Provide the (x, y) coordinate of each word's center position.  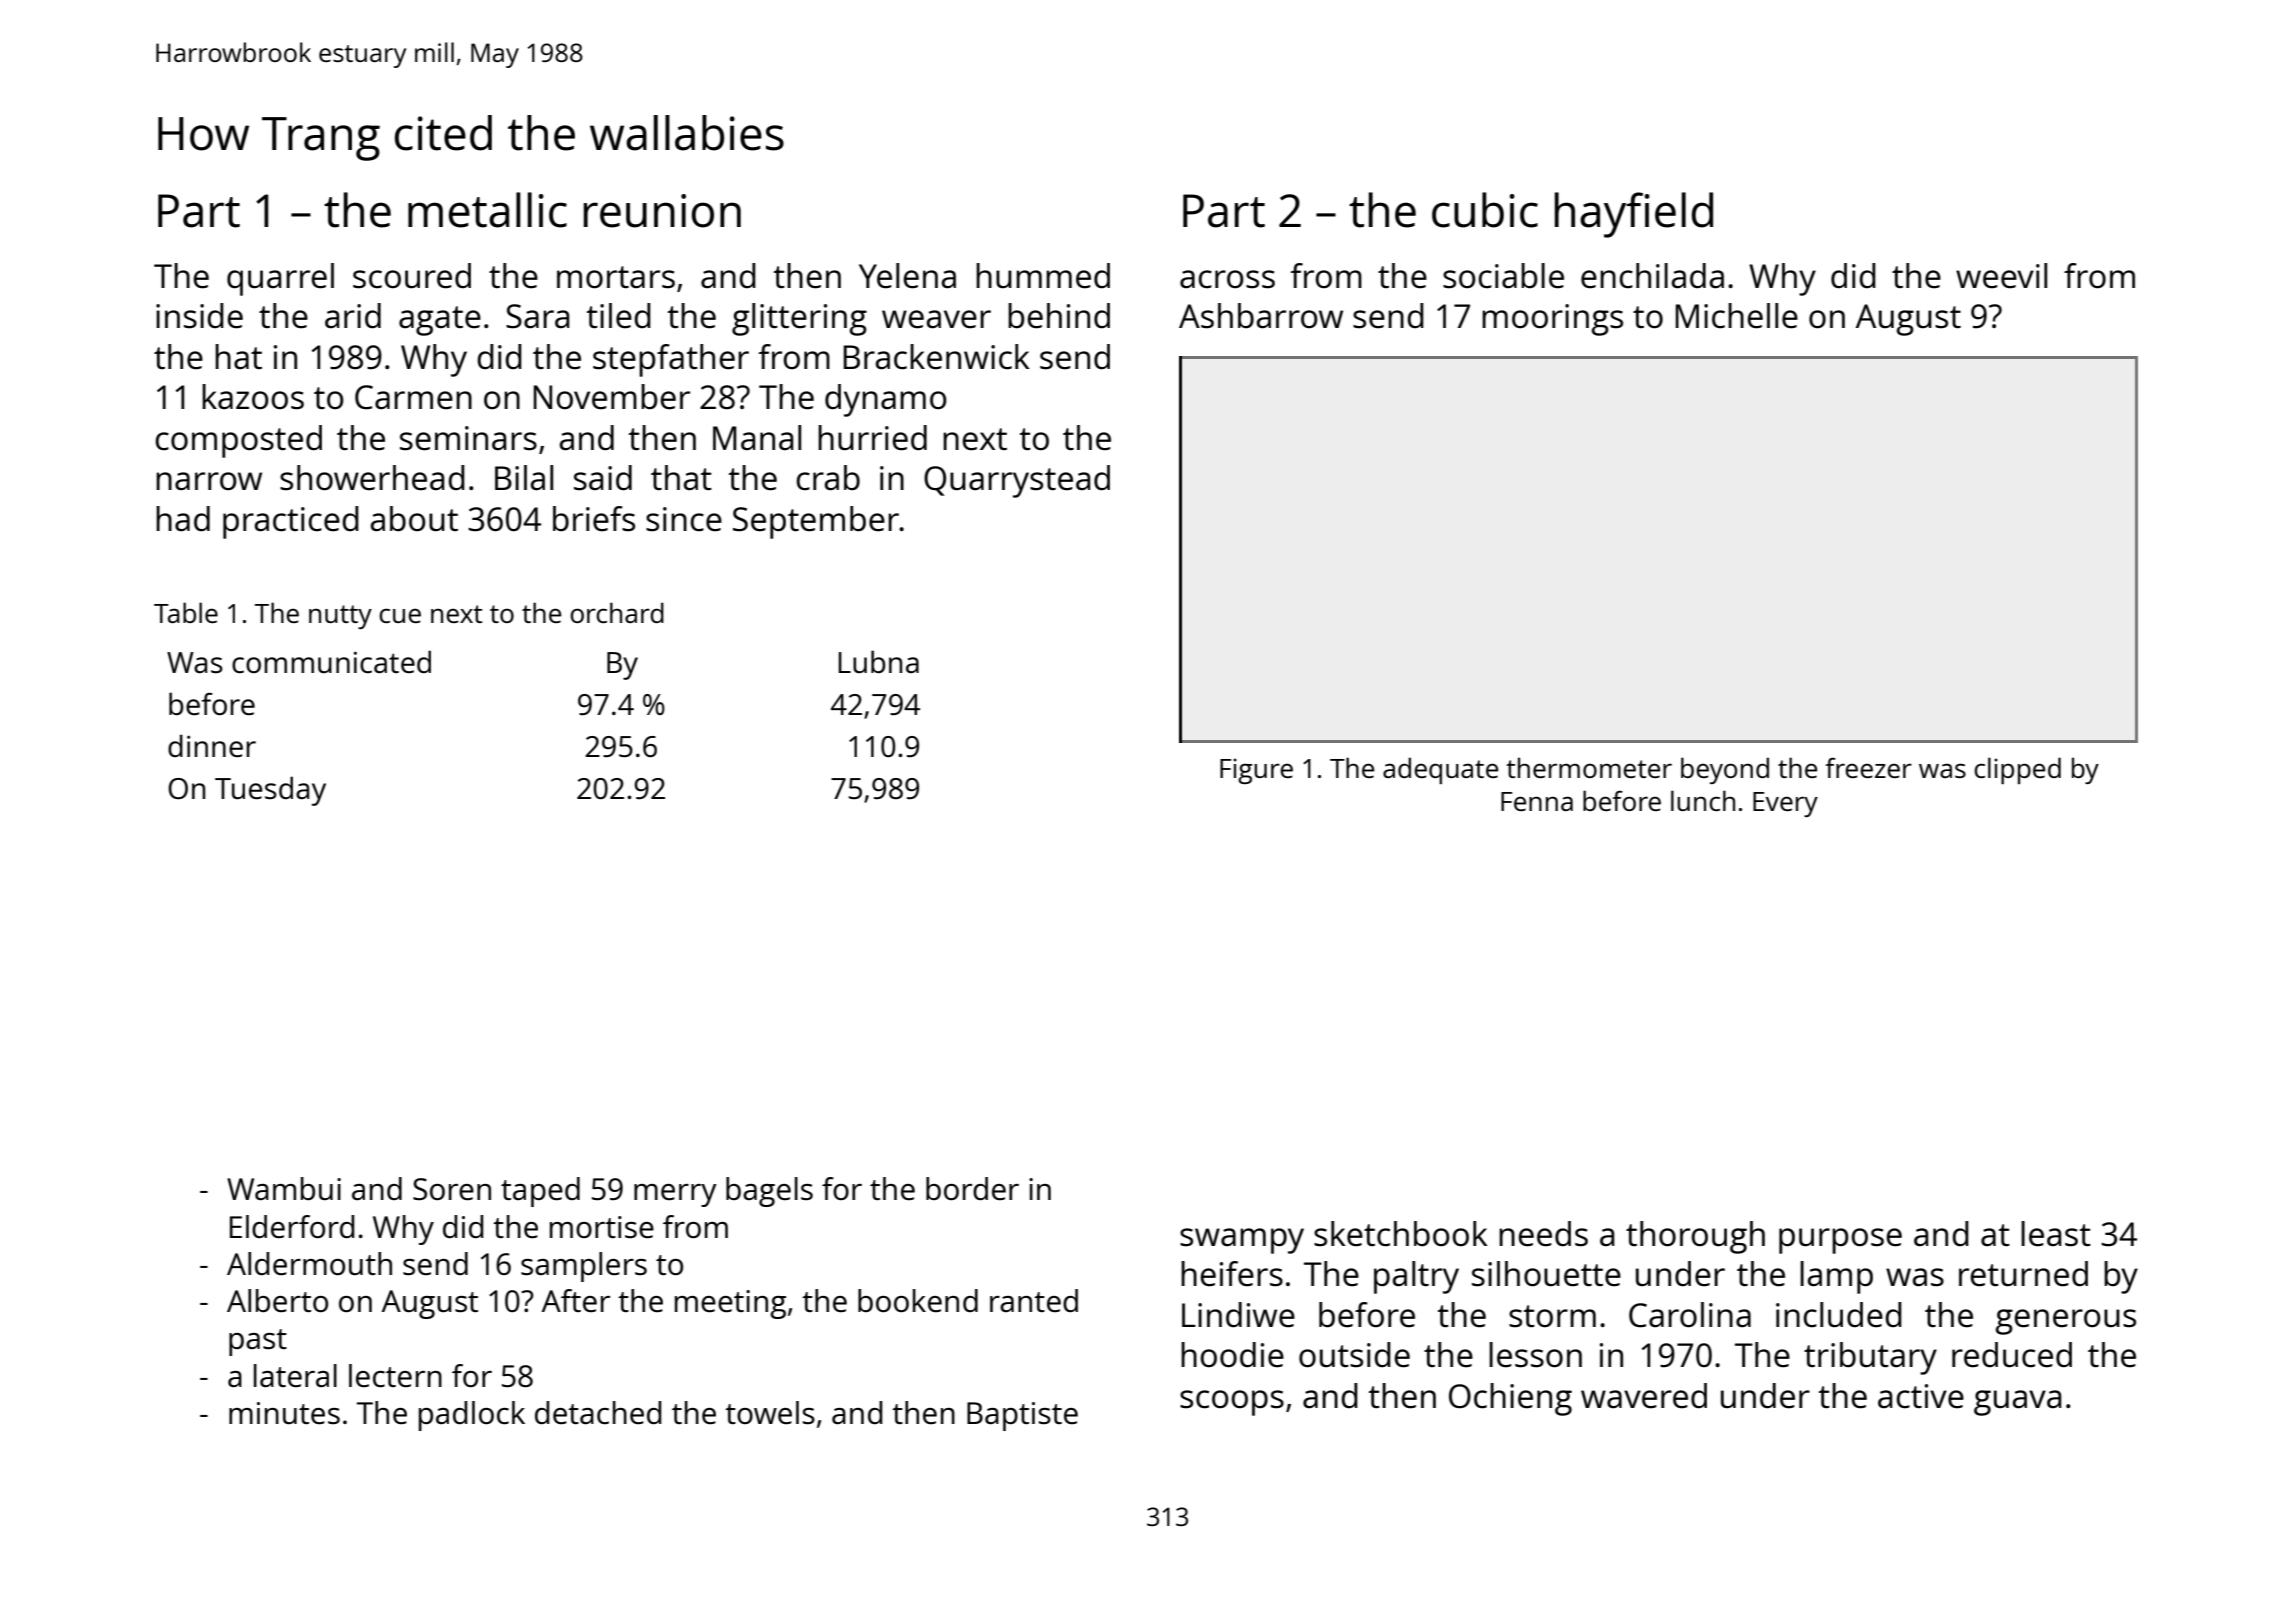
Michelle (1737, 316)
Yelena (907, 276)
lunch (1703, 800)
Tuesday (270, 791)
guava (2018, 1403)
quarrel (280, 279)
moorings (1552, 320)
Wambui (284, 1188)
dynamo (886, 400)
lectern (395, 1376)
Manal (757, 438)
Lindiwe (1238, 1315)
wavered (1644, 1396)
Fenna (1537, 801)
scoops (1232, 1403)
